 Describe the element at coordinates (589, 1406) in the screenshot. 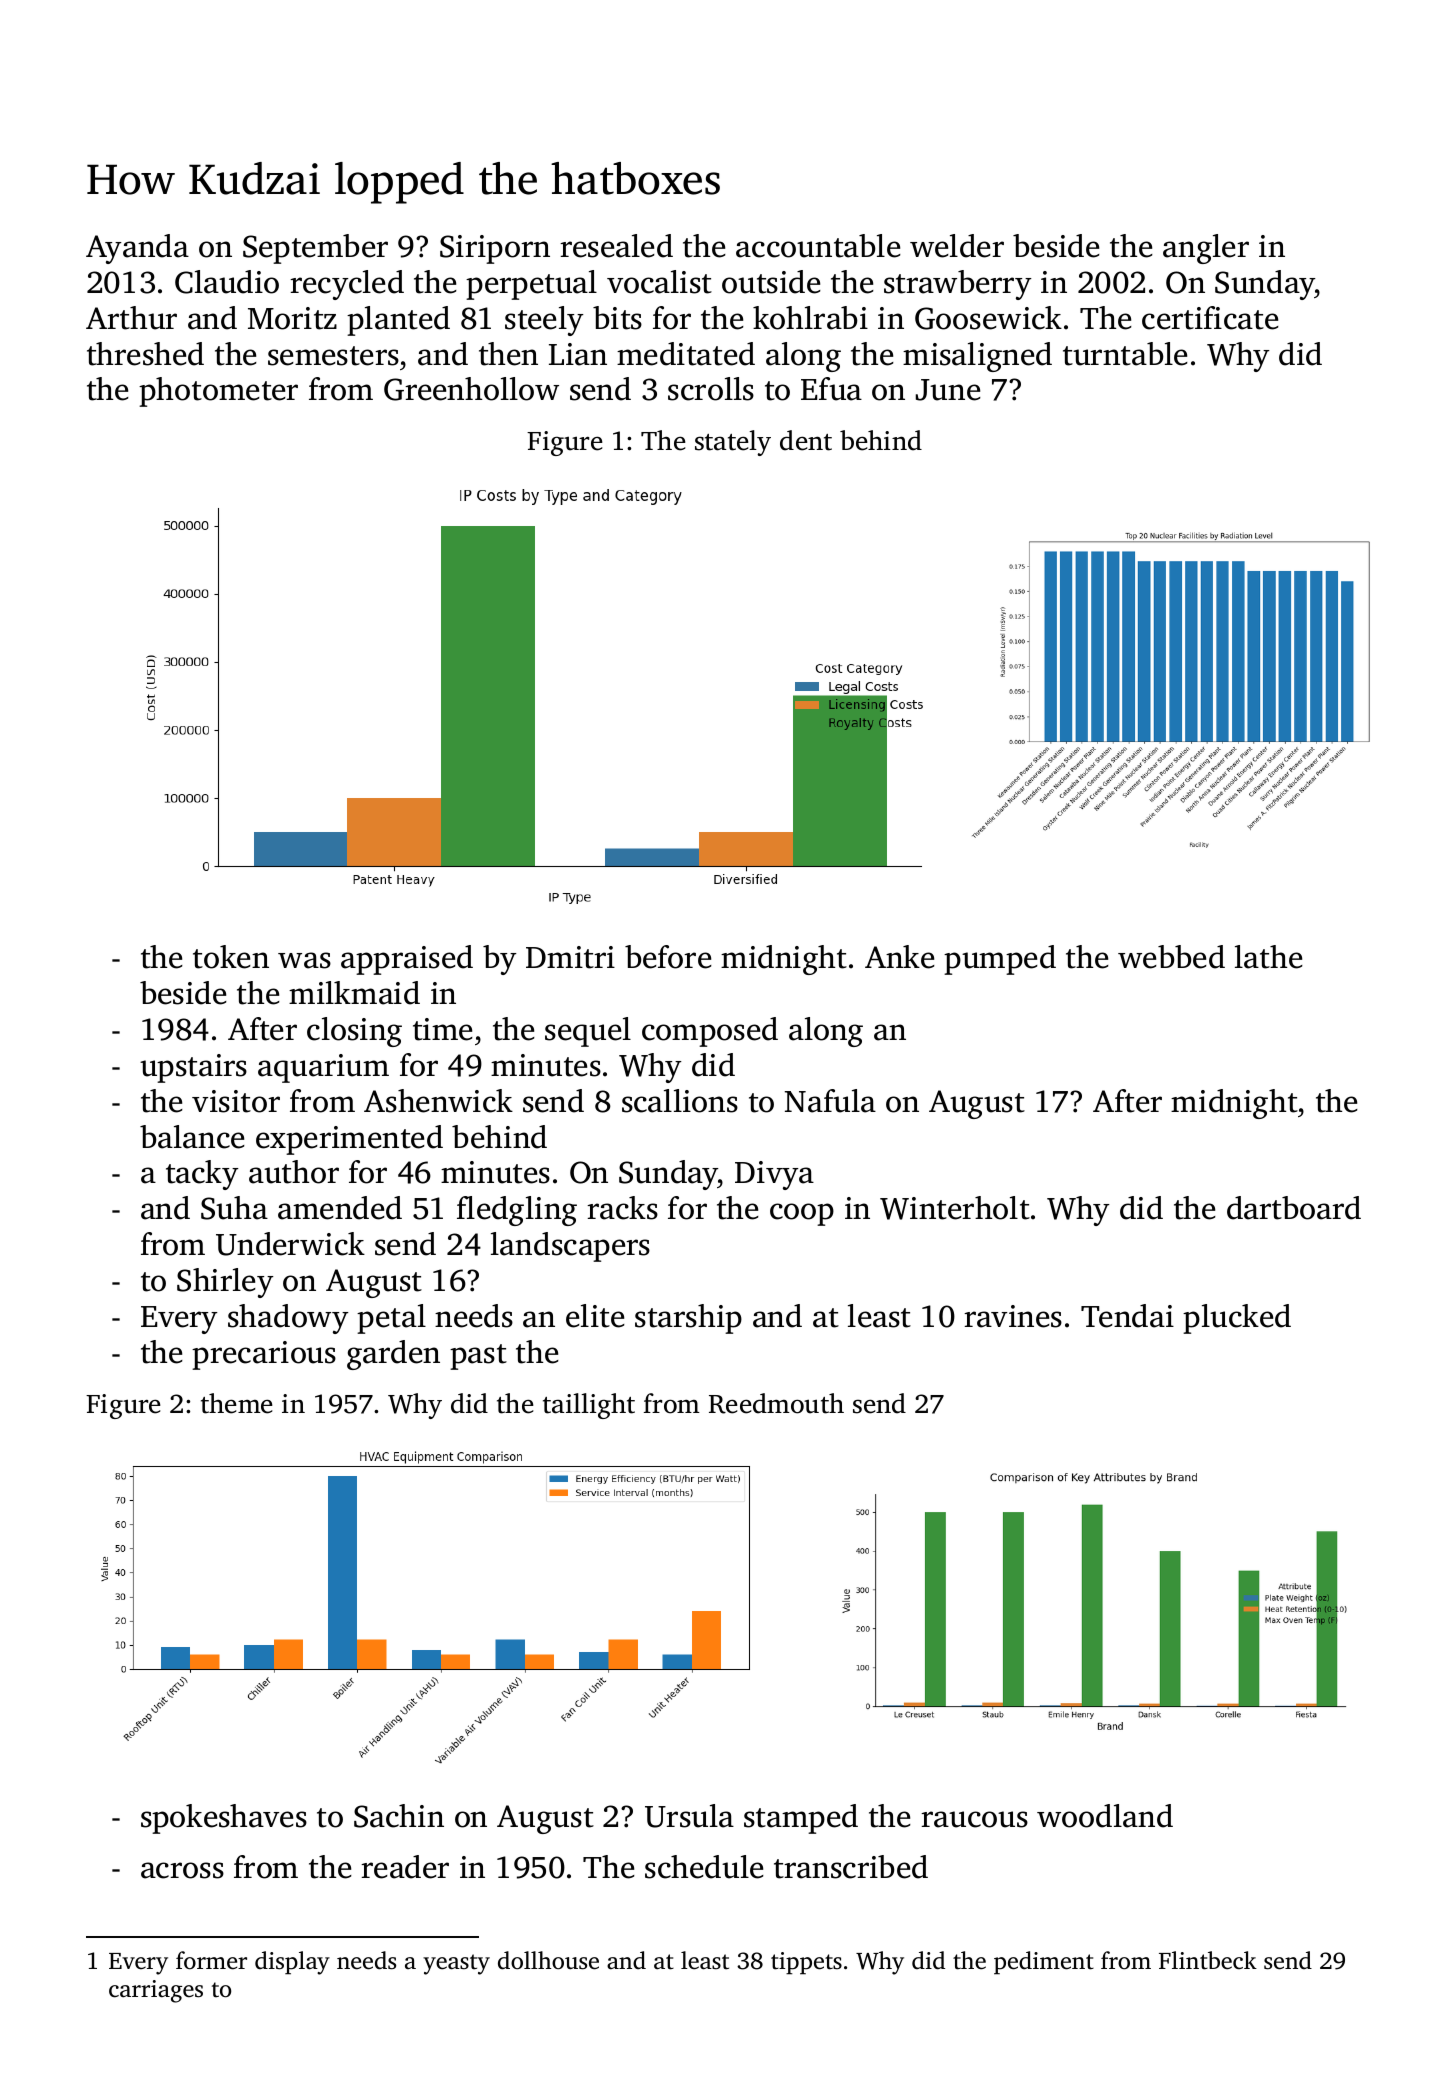

I see `taillight` at that location.
